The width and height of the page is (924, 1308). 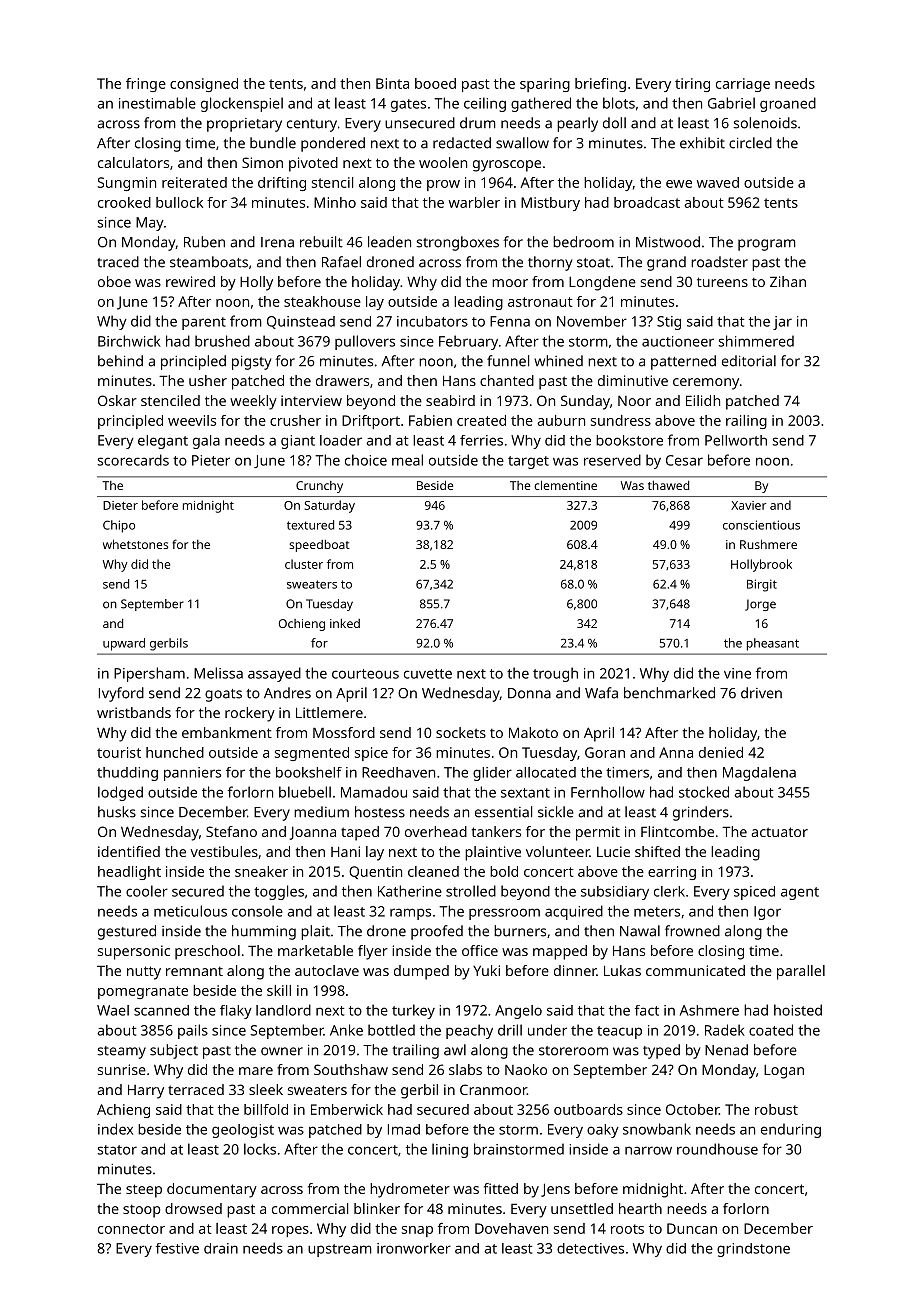 I want to click on fringe, so click(x=146, y=85).
